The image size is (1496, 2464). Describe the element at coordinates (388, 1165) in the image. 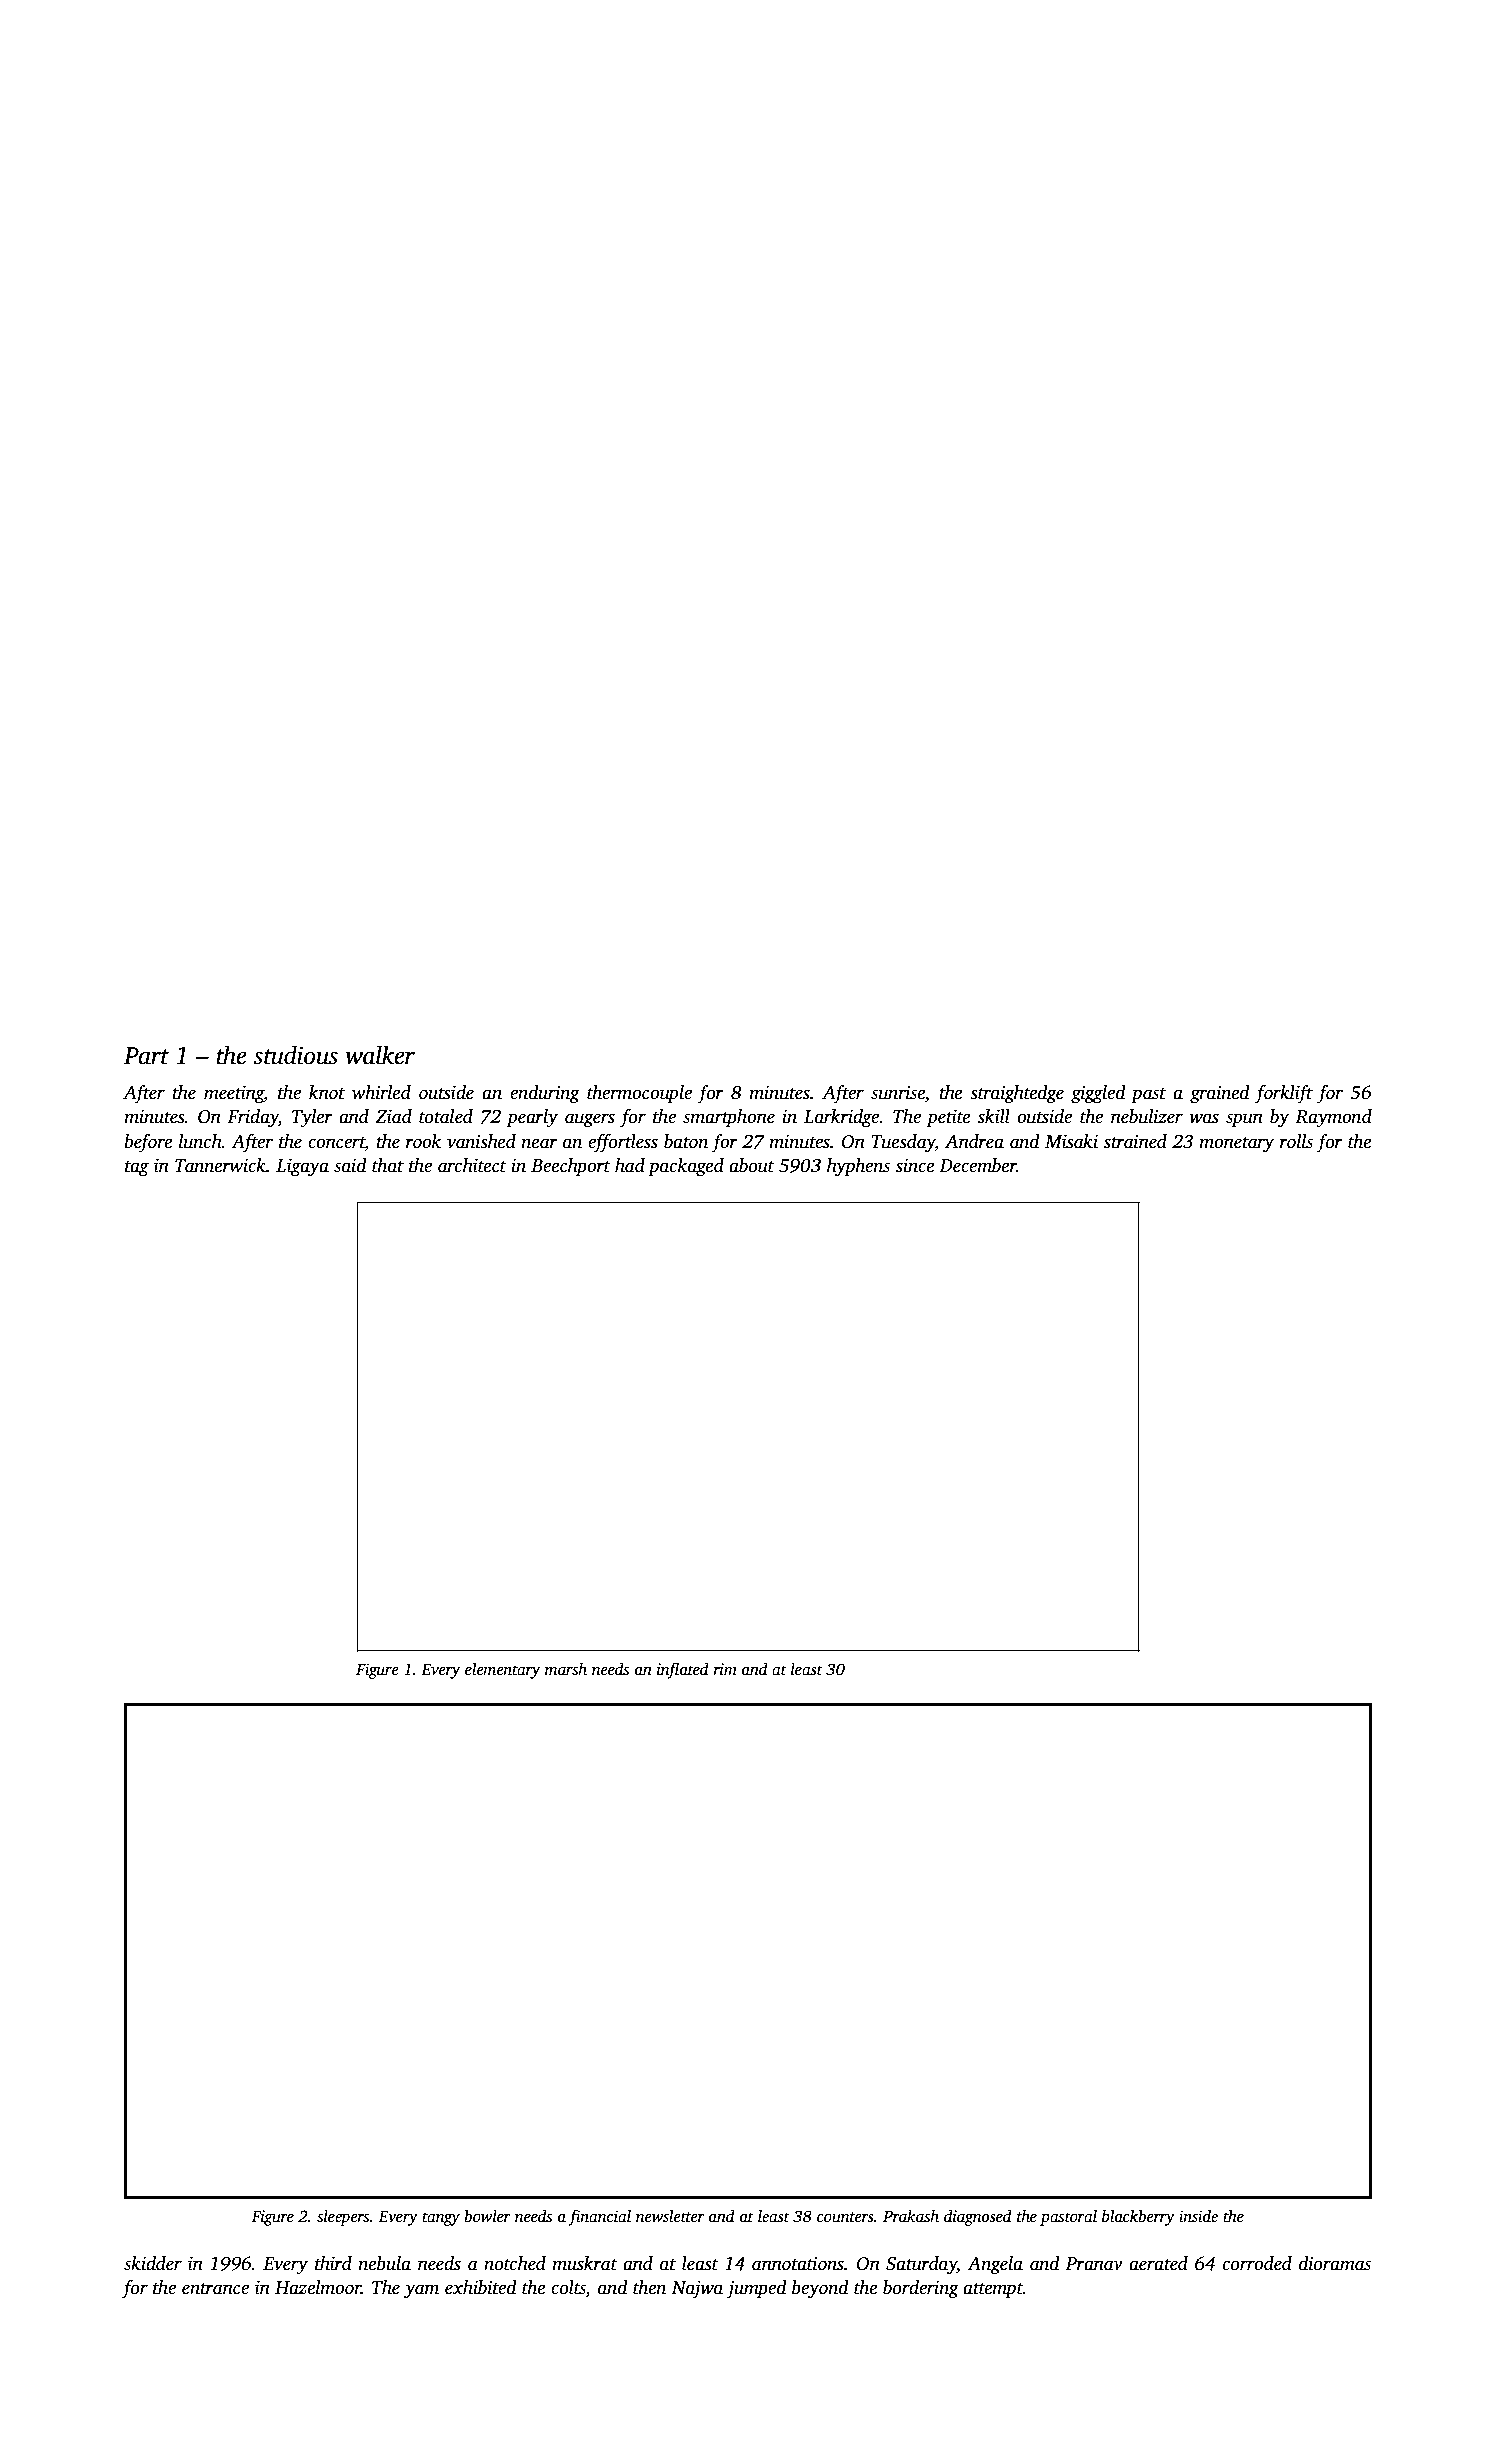

I see `that` at that location.
